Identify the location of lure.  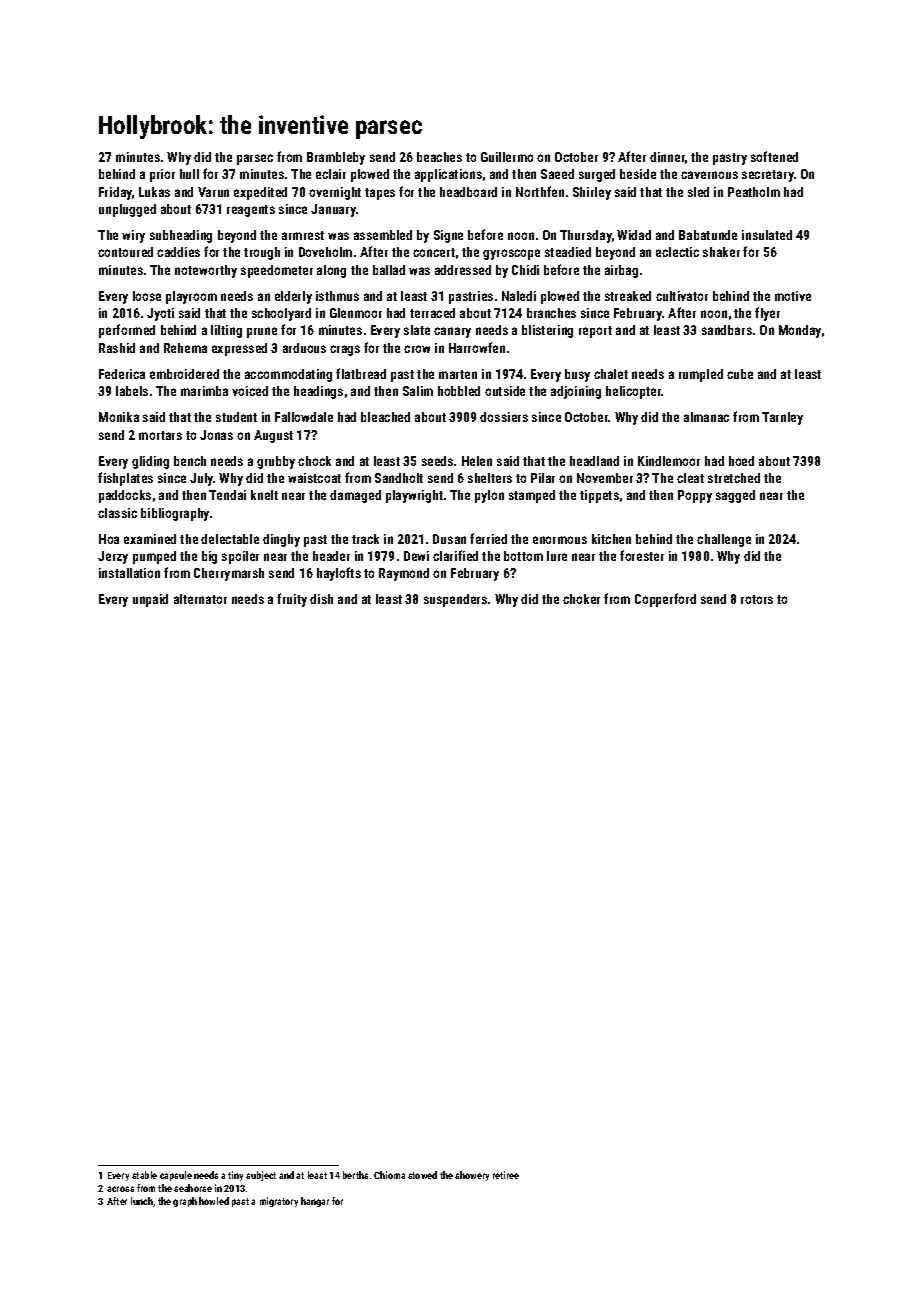
(557, 556).
